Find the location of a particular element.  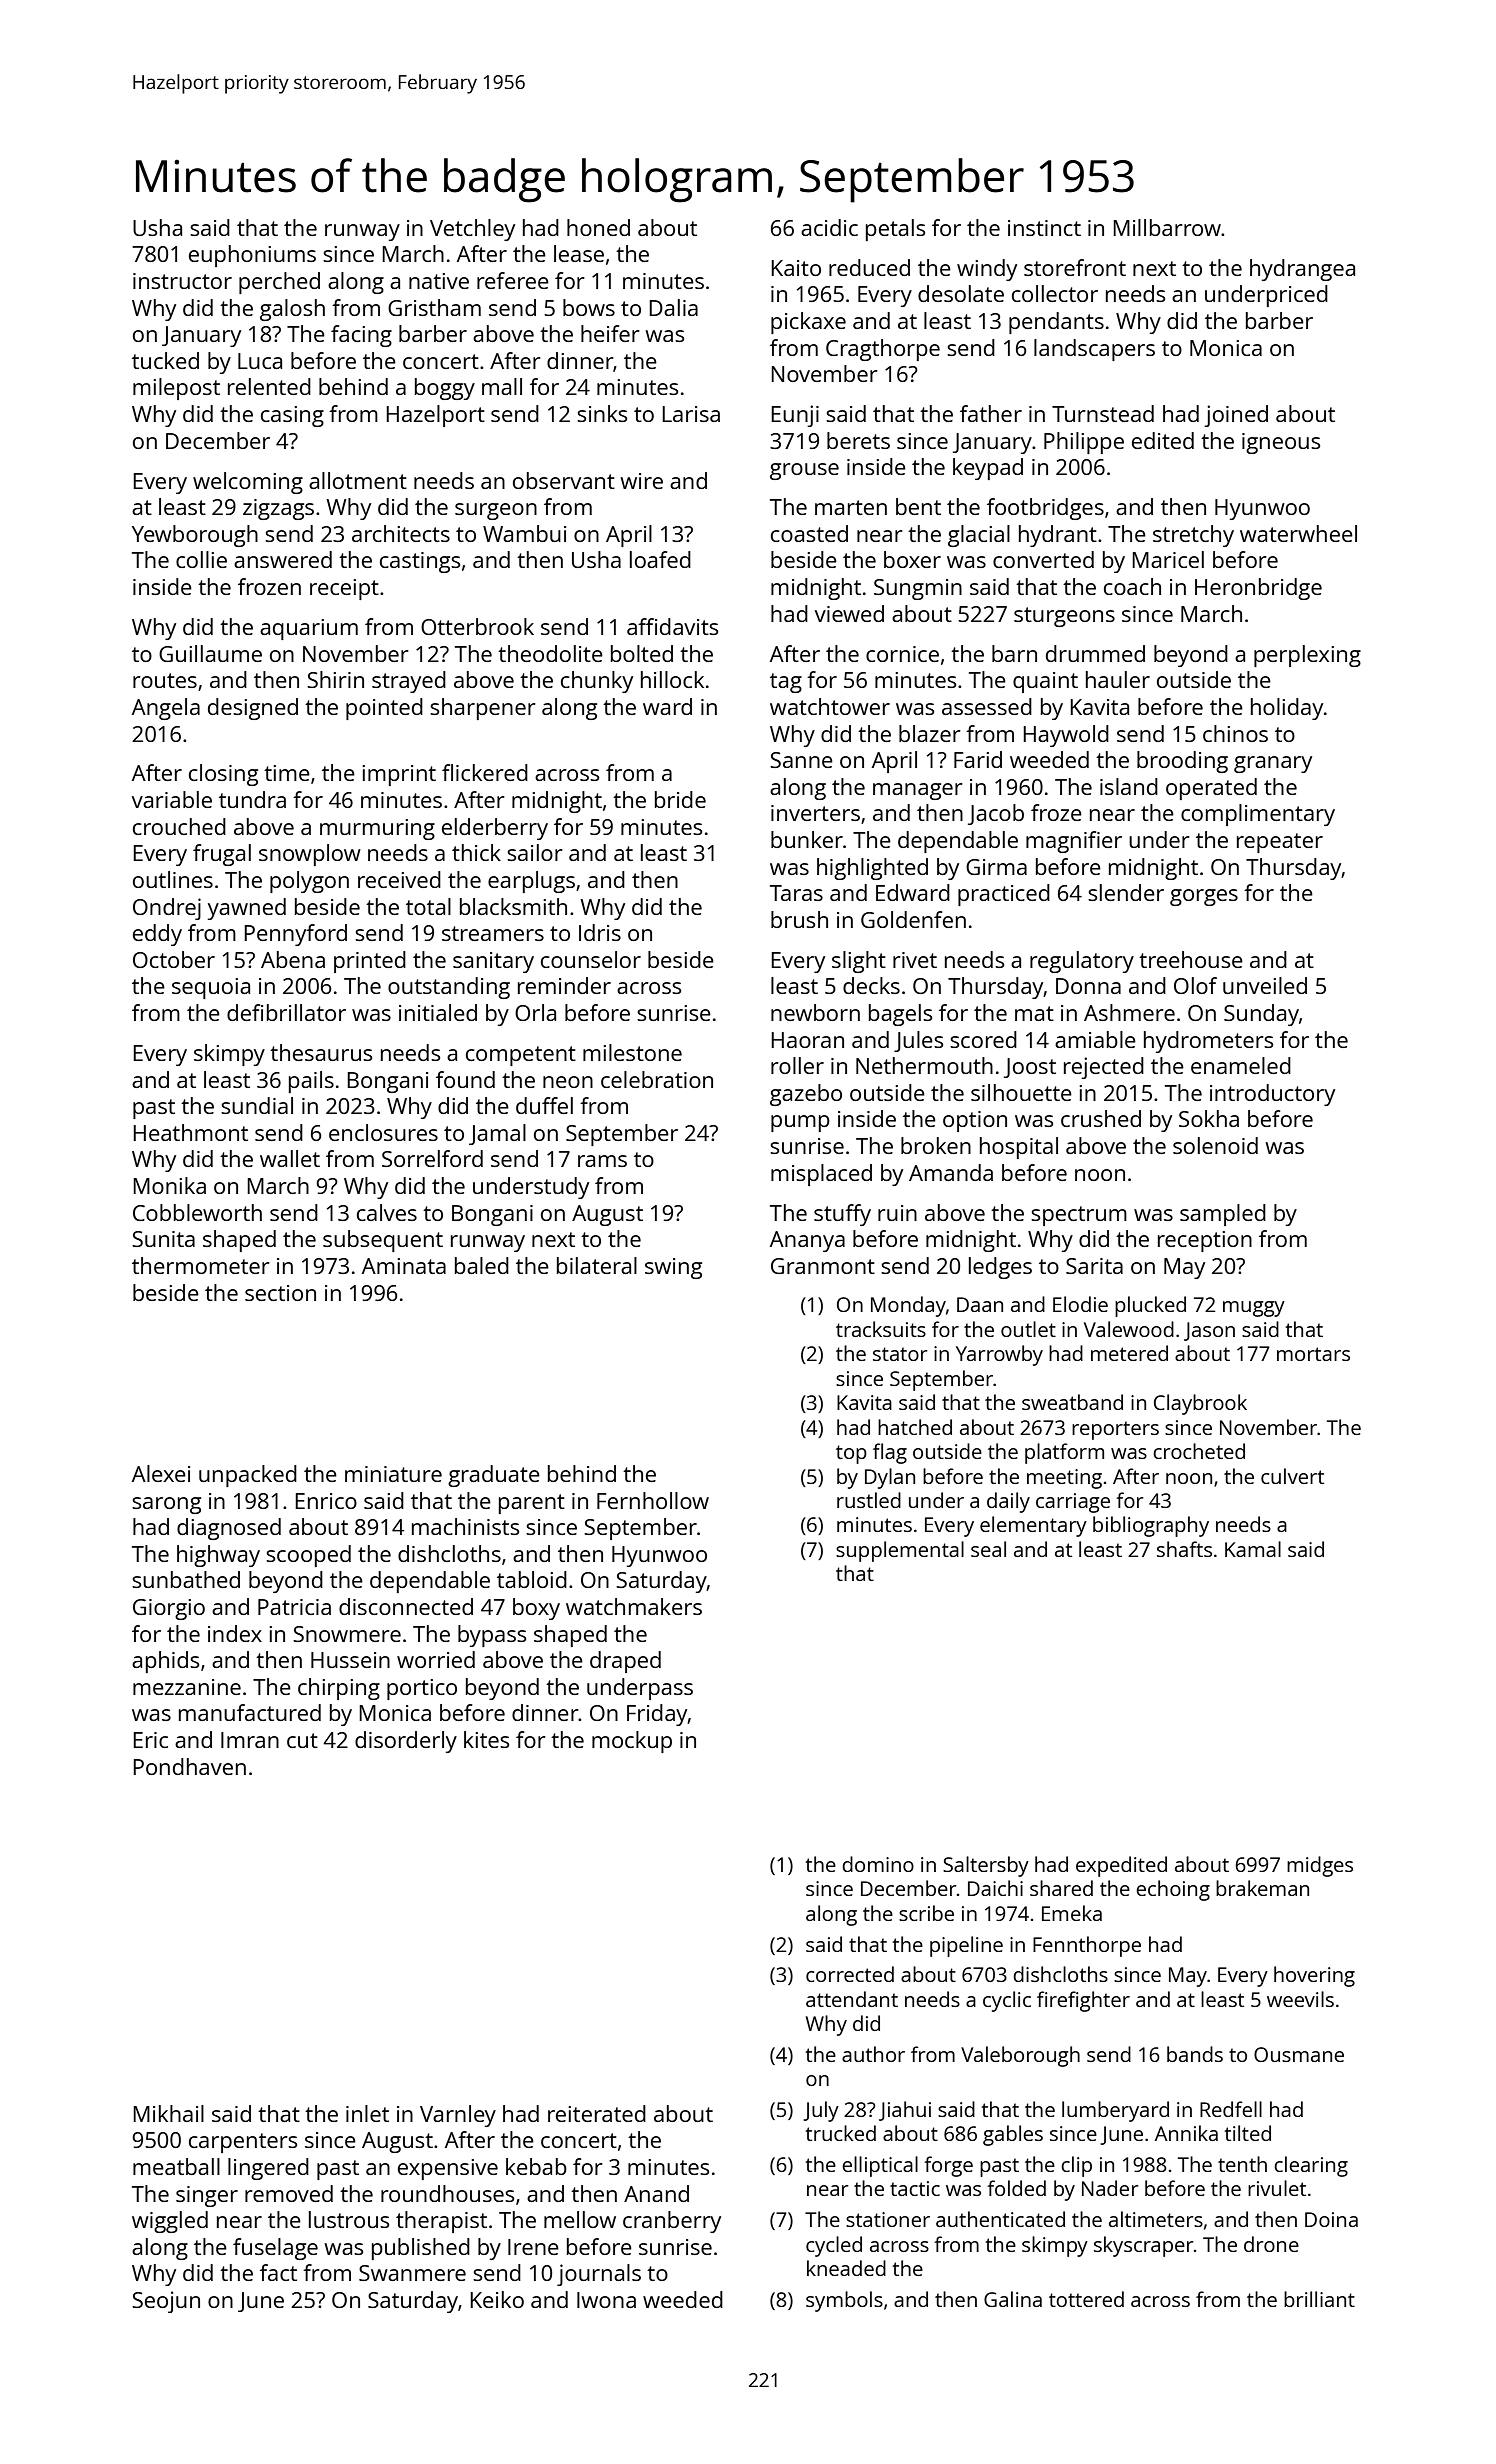

coach is located at coordinates (1132, 586).
